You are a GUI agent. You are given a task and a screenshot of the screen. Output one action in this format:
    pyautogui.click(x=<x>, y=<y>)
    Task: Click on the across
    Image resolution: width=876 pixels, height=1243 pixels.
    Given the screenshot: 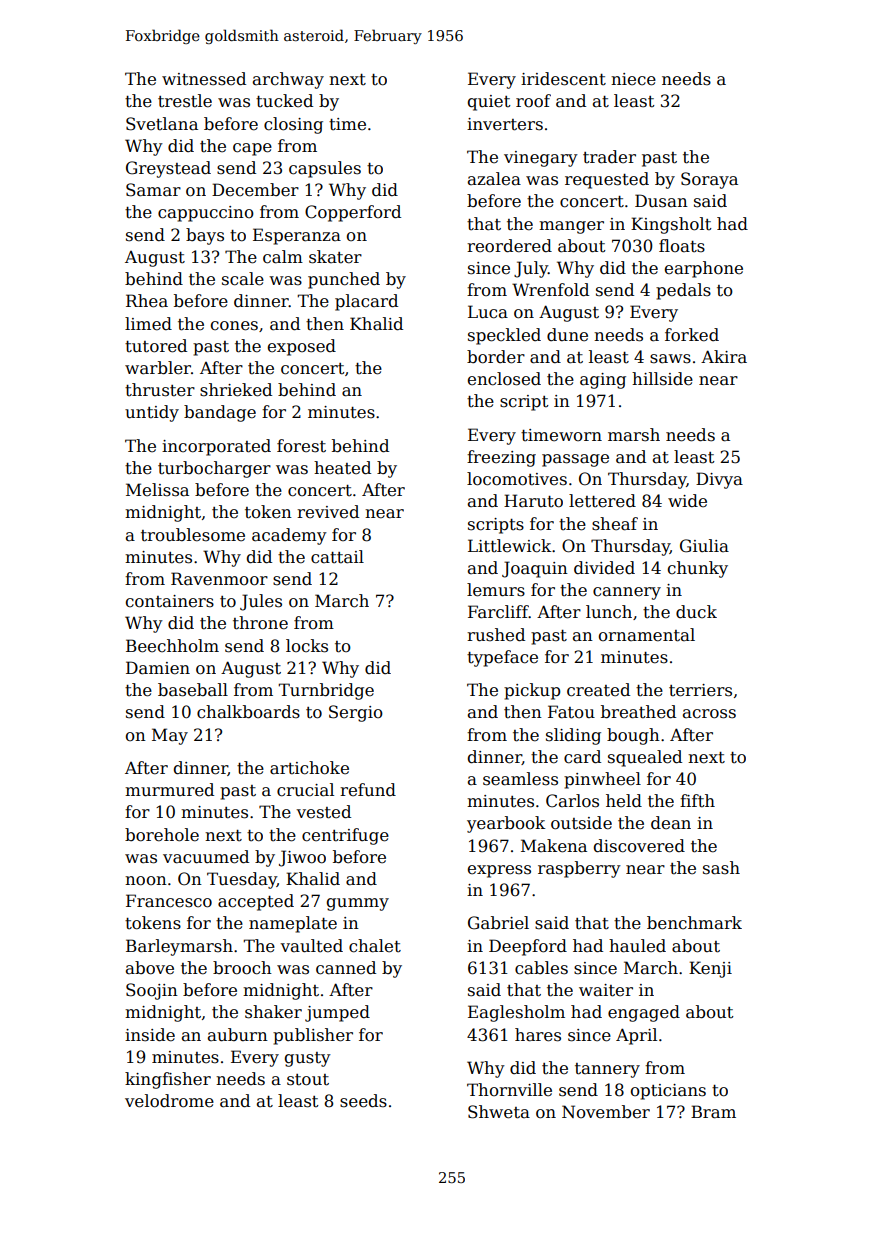 What is the action you would take?
    pyautogui.click(x=709, y=714)
